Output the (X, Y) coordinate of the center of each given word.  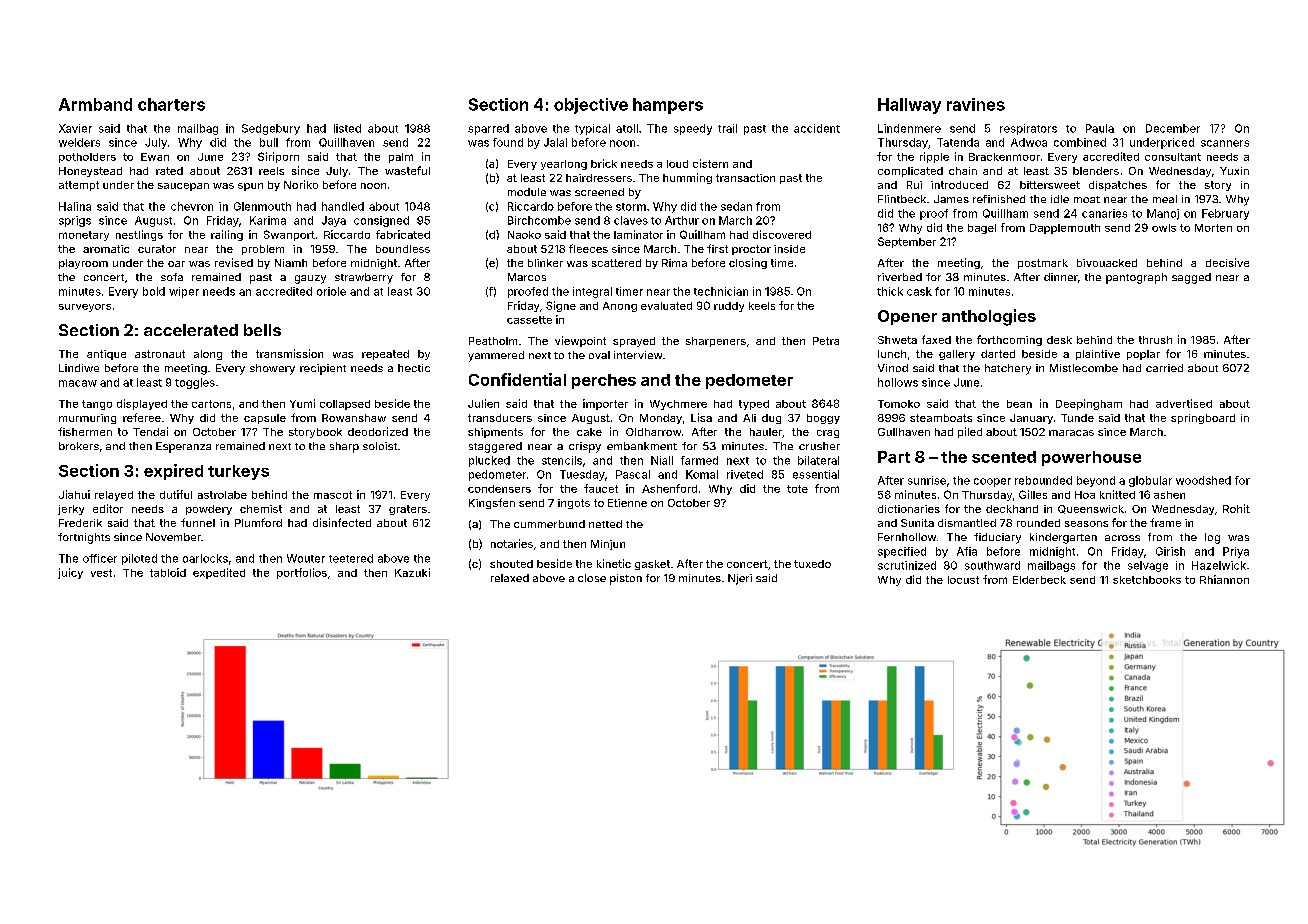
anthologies (989, 317)
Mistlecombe (1084, 368)
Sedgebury (271, 129)
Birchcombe (539, 220)
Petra (826, 341)
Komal (702, 474)
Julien (483, 403)
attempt (79, 186)
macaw (78, 383)
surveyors (85, 308)
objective (591, 106)
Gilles (1033, 494)
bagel (982, 229)
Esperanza (183, 447)
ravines (976, 104)
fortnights (84, 538)
